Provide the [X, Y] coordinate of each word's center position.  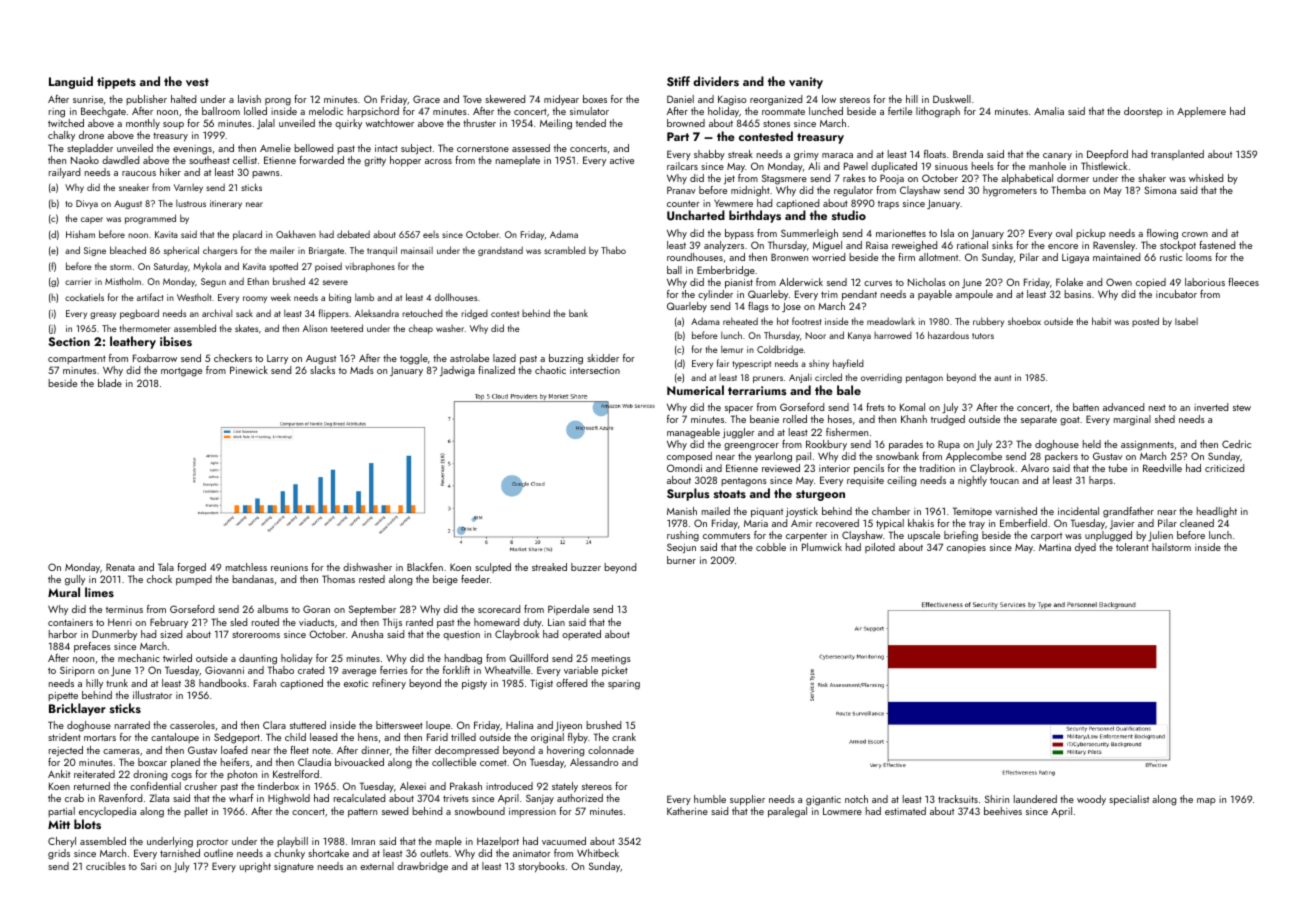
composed [689, 457]
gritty [375, 162]
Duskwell [952, 99]
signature [294, 868]
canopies [966, 548]
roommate [783, 111]
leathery [133, 342]
